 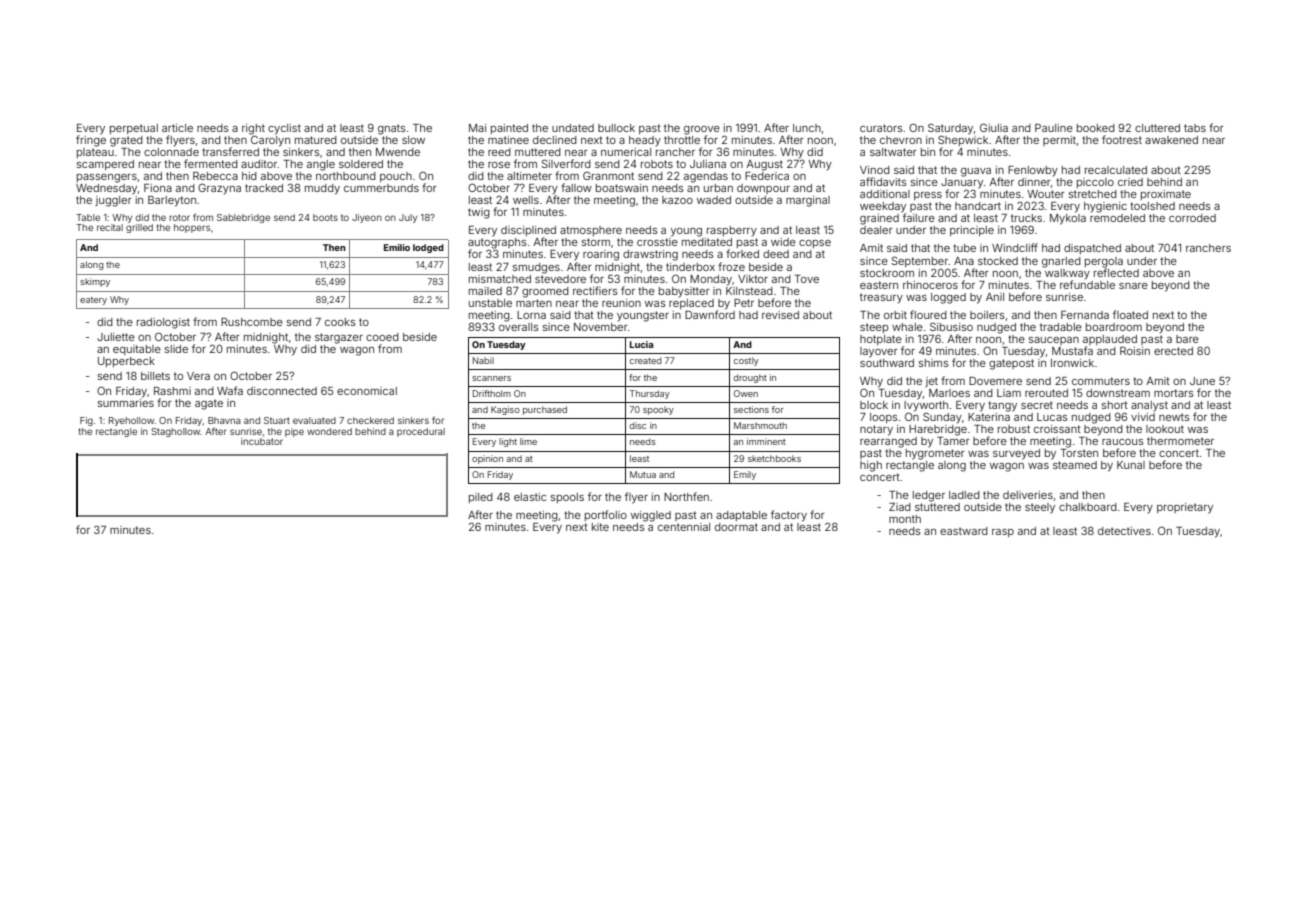 I want to click on trucks, so click(x=1026, y=218).
